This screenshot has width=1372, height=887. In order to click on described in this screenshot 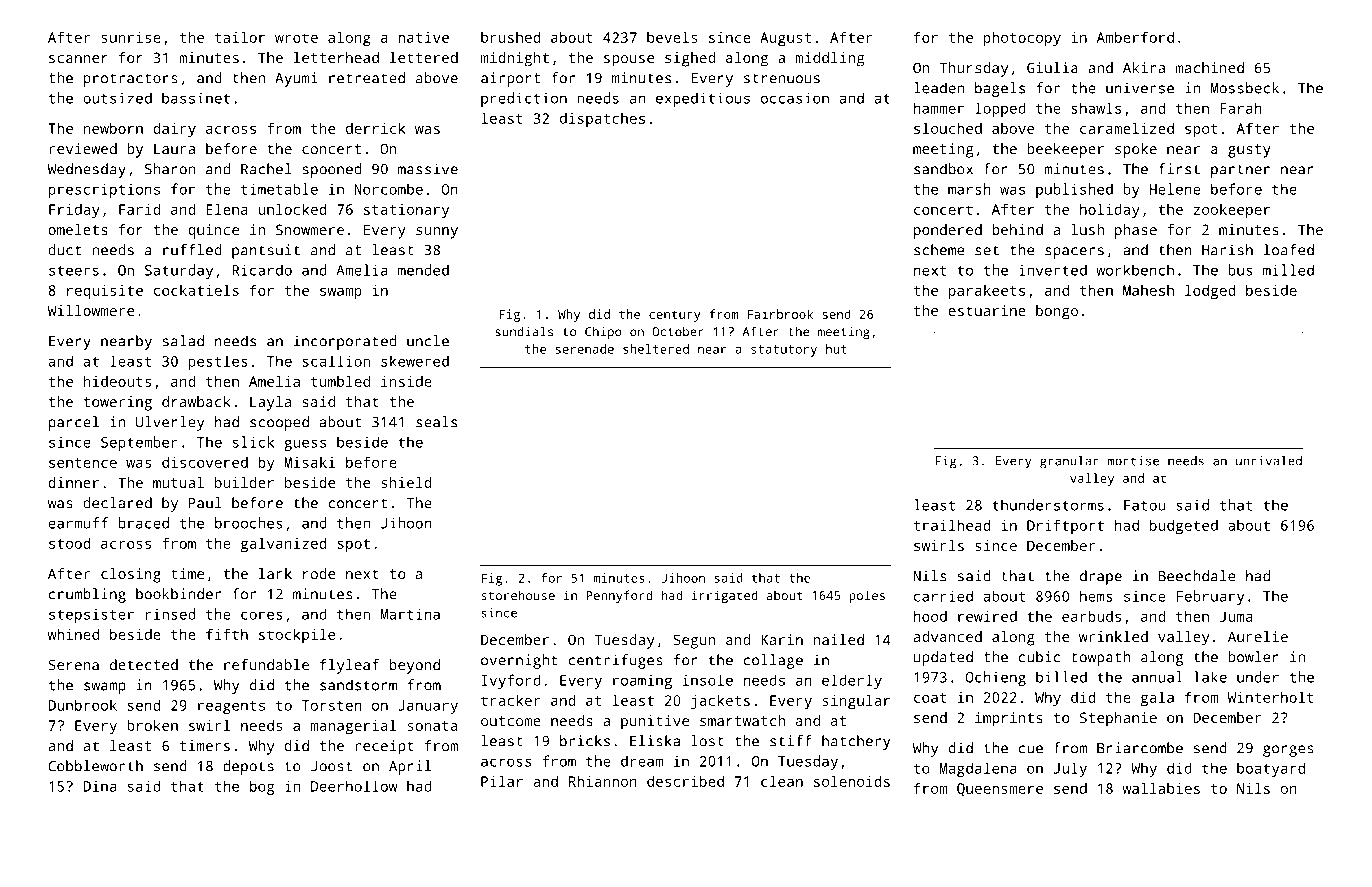, I will do `click(685, 781)`.
